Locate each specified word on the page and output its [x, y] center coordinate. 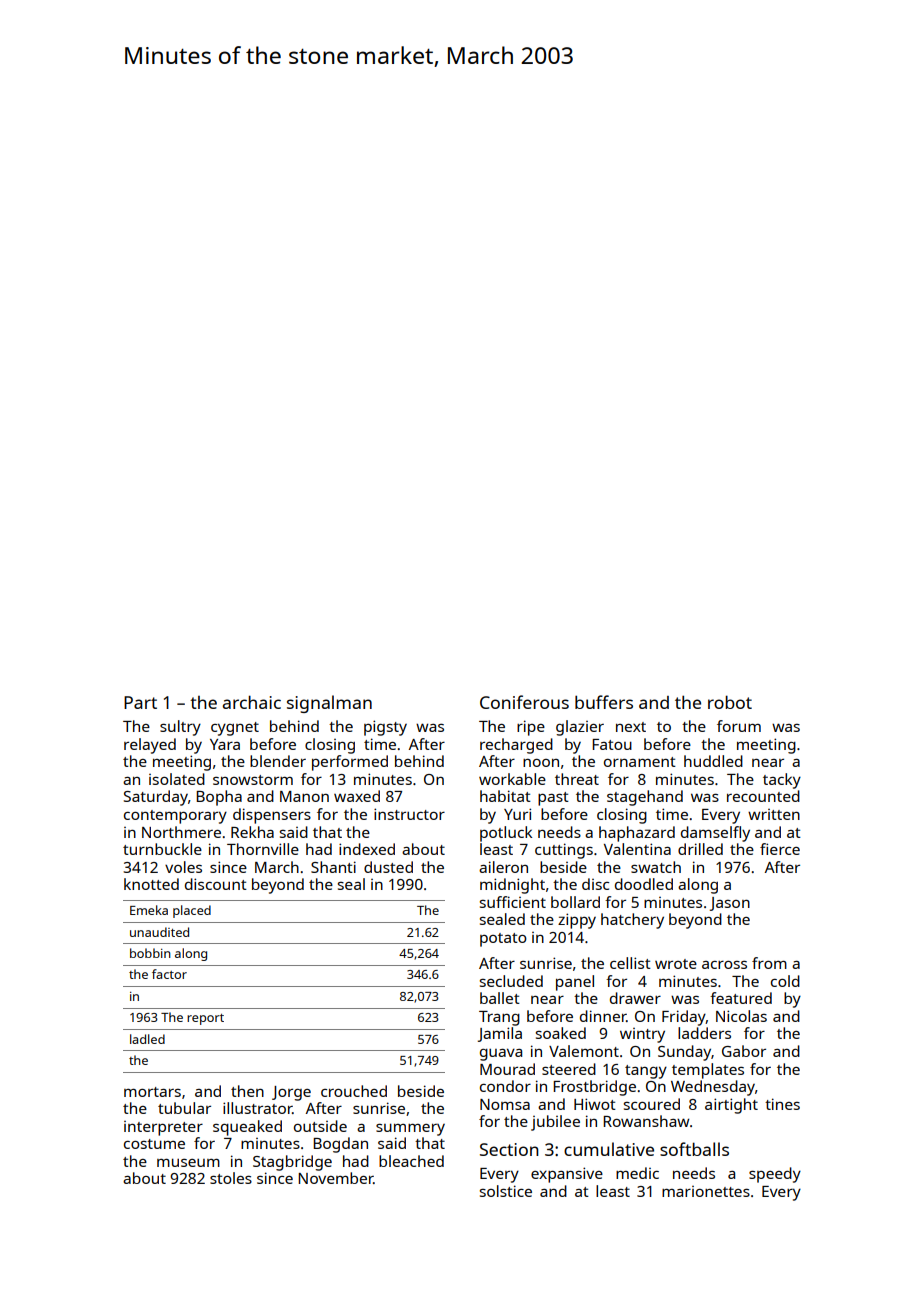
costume [154, 1144]
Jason [730, 904]
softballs [694, 1149]
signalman [329, 704]
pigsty [385, 728]
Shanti [333, 867]
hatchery [632, 921]
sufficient [513, 902]
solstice [506, 1191]
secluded [511, 981]
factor [169, 974]
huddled [713, 761]
